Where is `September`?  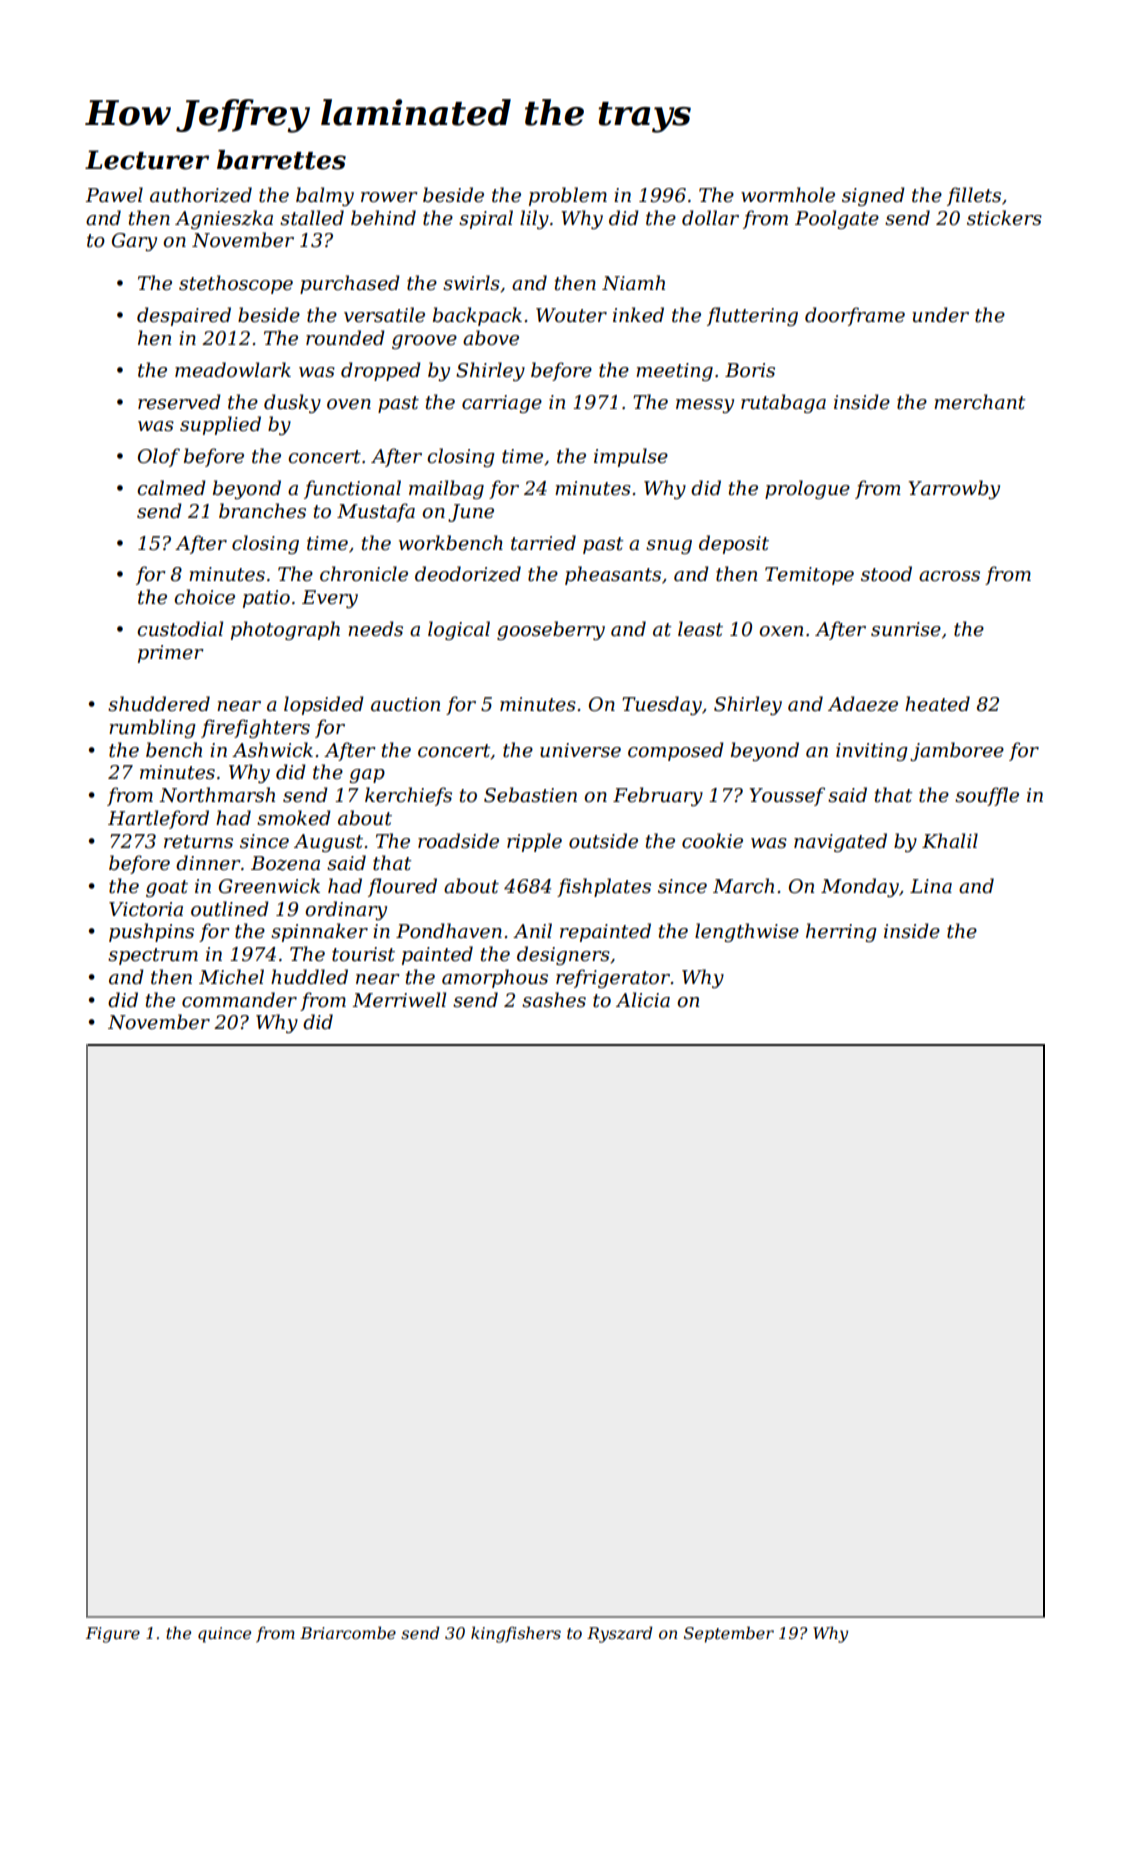 September is located at coordinates (729, 1634).
